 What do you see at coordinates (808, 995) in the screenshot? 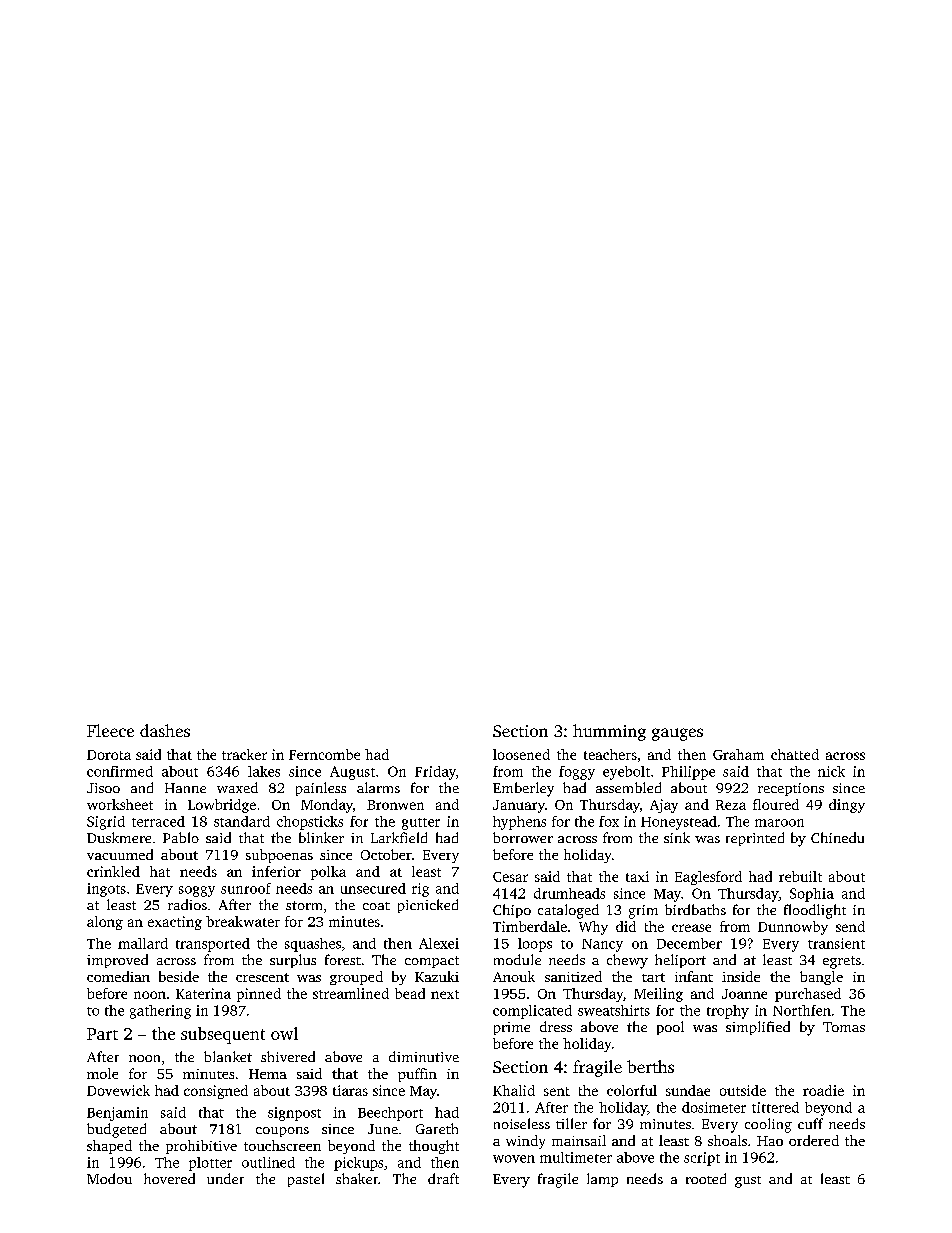
I see `purchased` at bounding box center [808, 995].
